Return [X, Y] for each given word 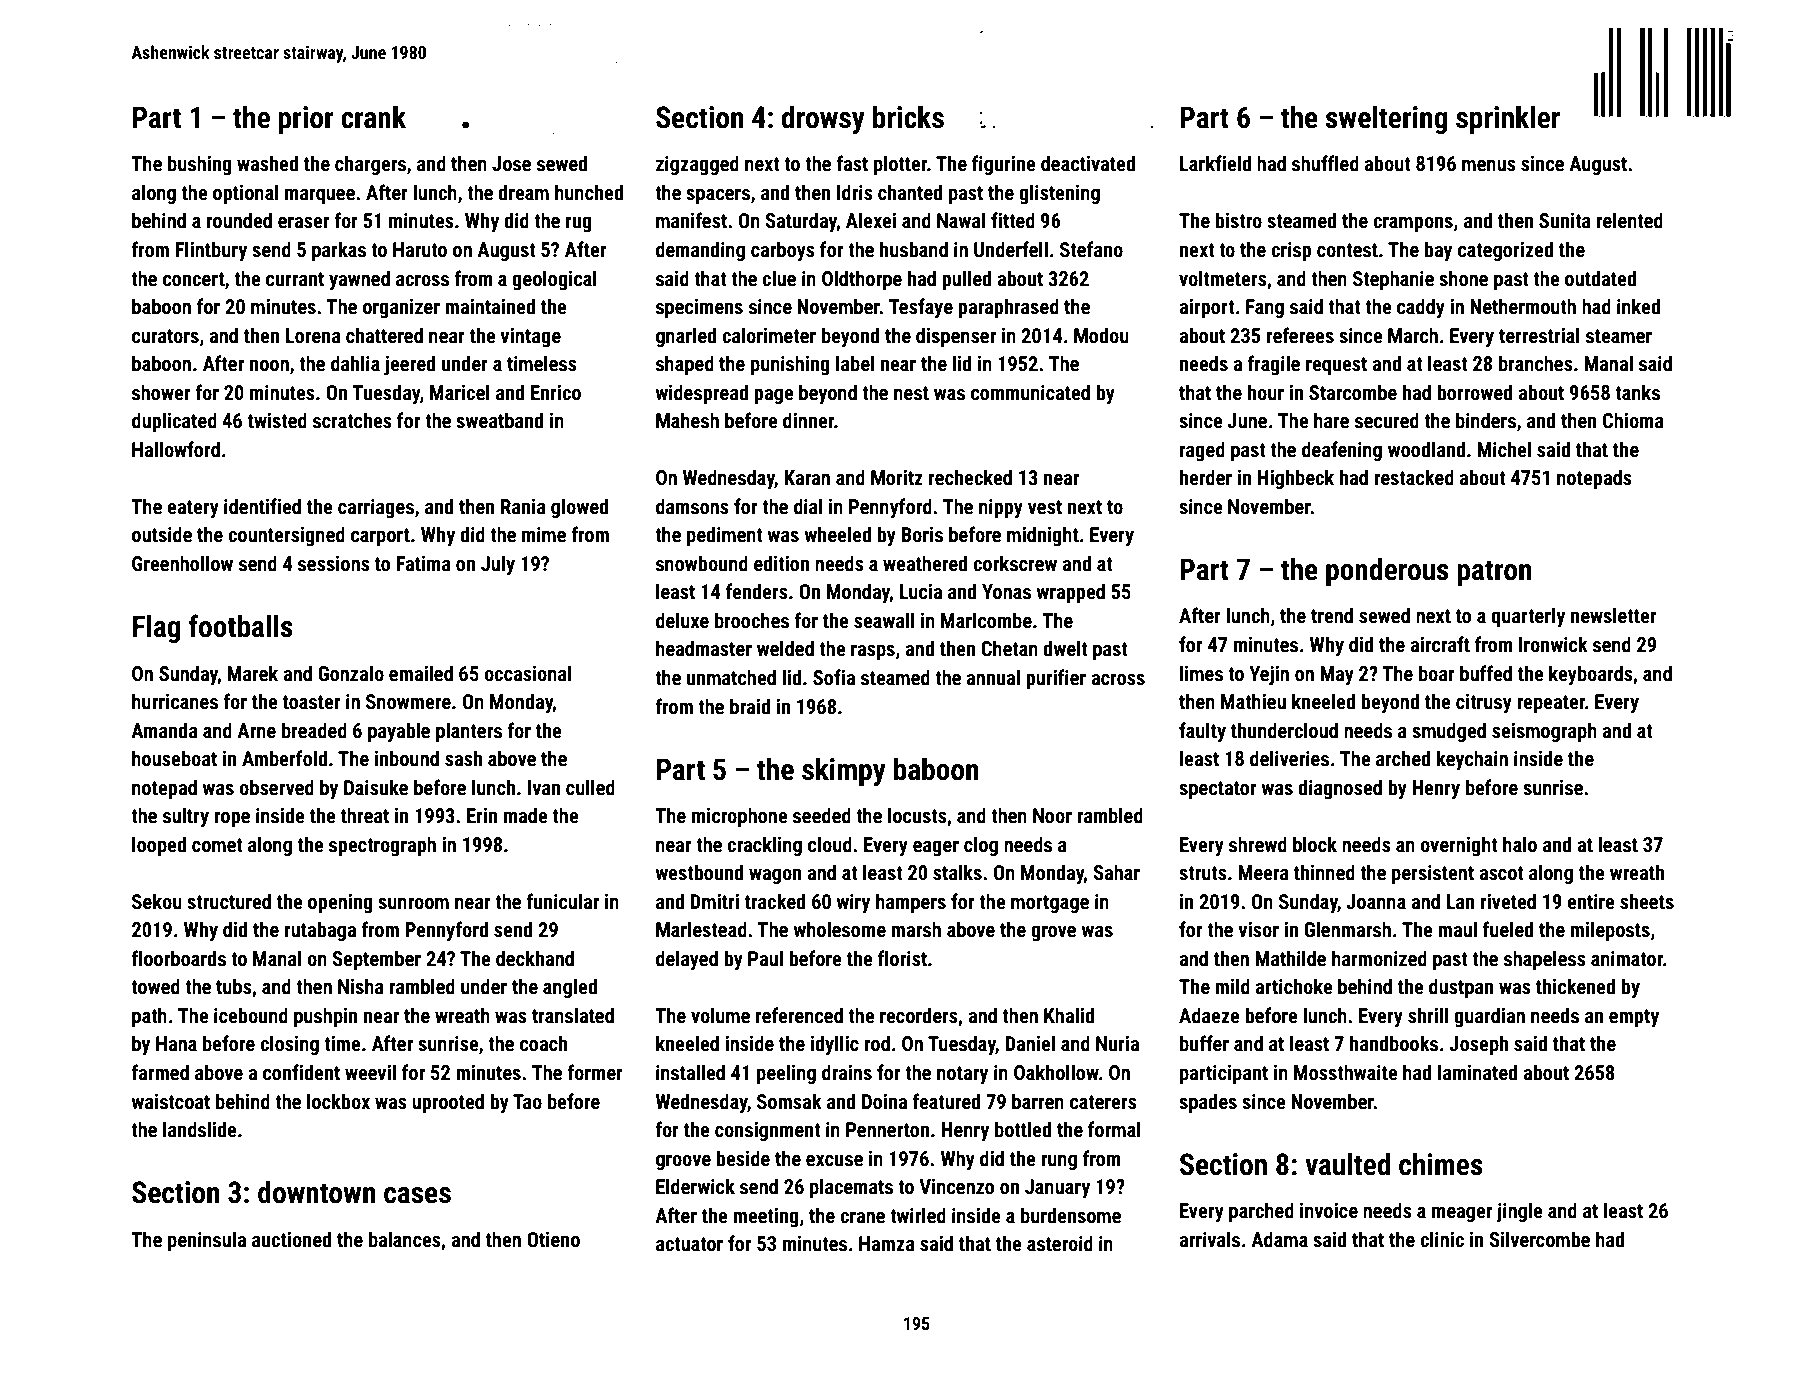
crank [373, 117]
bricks [908, 117]
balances [405, 1239]
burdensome [1071, 1215]
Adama [1279, 1239]
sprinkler [1508, 120]
